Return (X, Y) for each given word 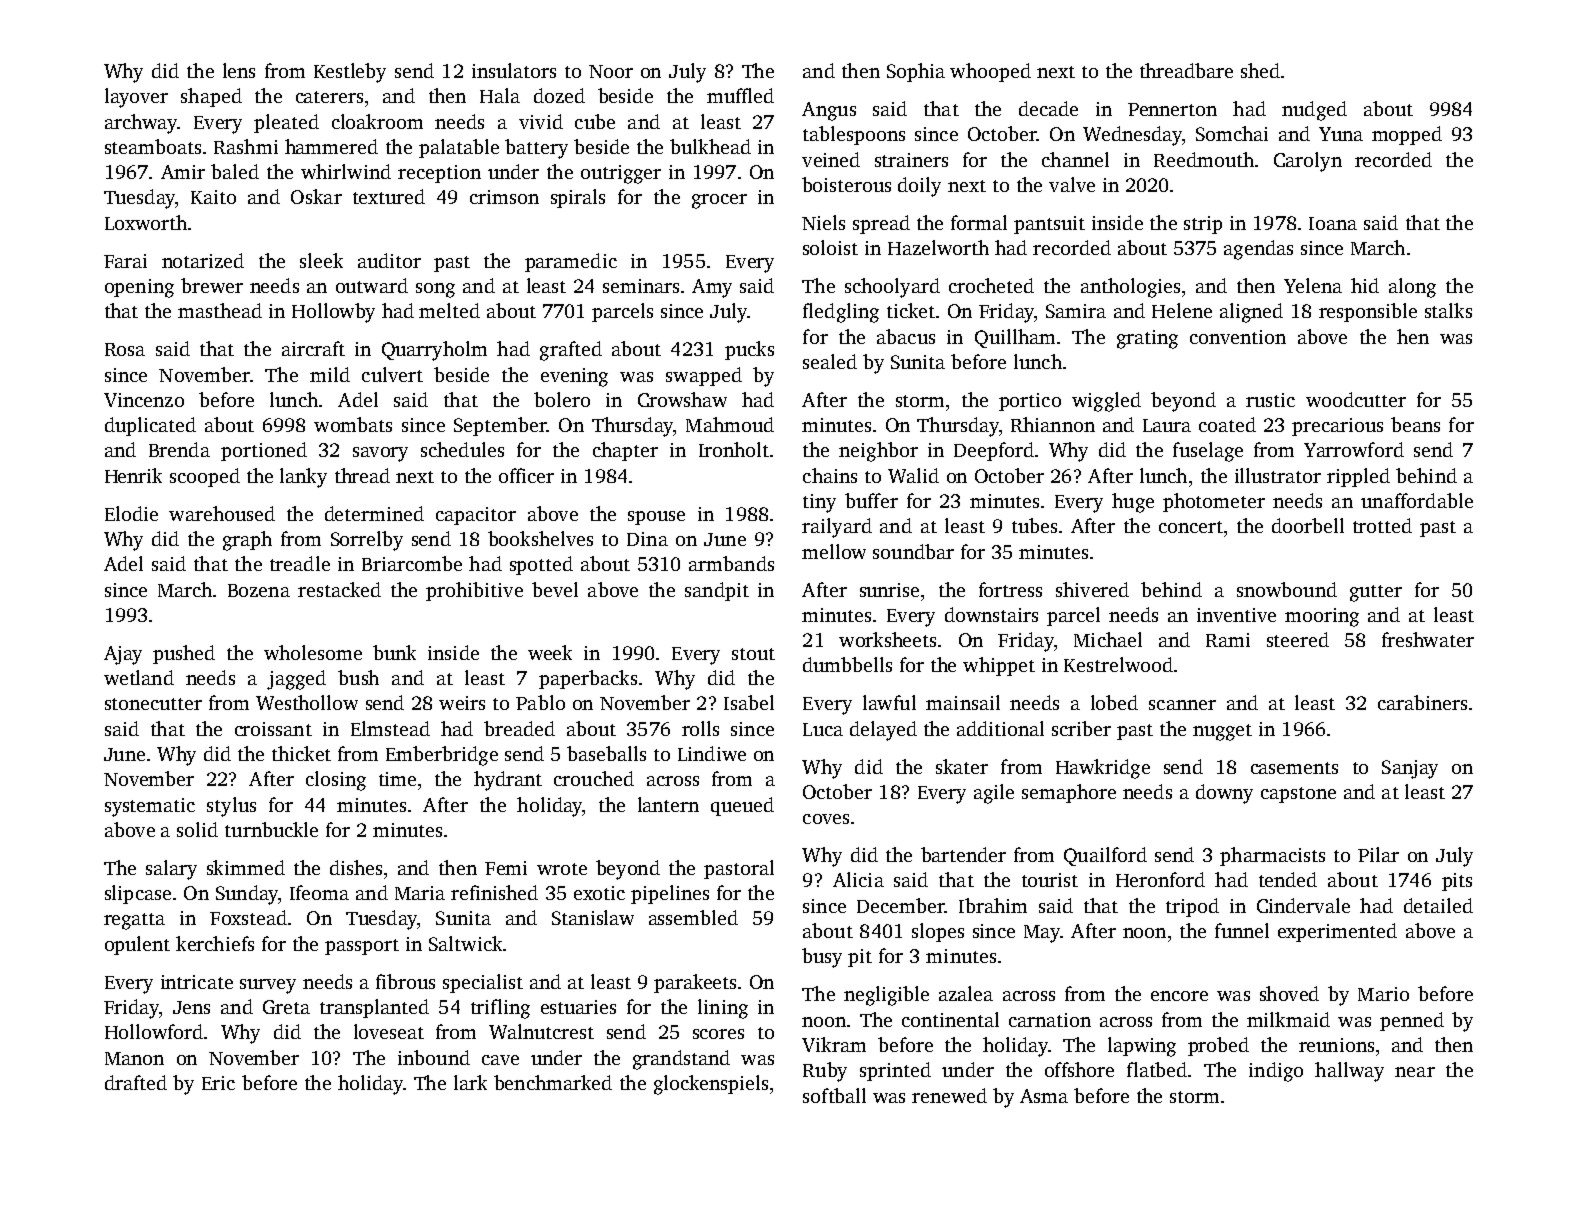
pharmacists (1272, 856)
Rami (1228, 640)
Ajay (123, 655)
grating (1147, 339)
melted (449, 310)
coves (826, 819)
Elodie (131, 513)
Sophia (916, 72)
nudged (1314, 111)
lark (470, 1082)
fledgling (841, 313)
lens (239, 70)
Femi (506, 868)
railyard (837, 528)
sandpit (717, 591)
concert (1191, 527)
